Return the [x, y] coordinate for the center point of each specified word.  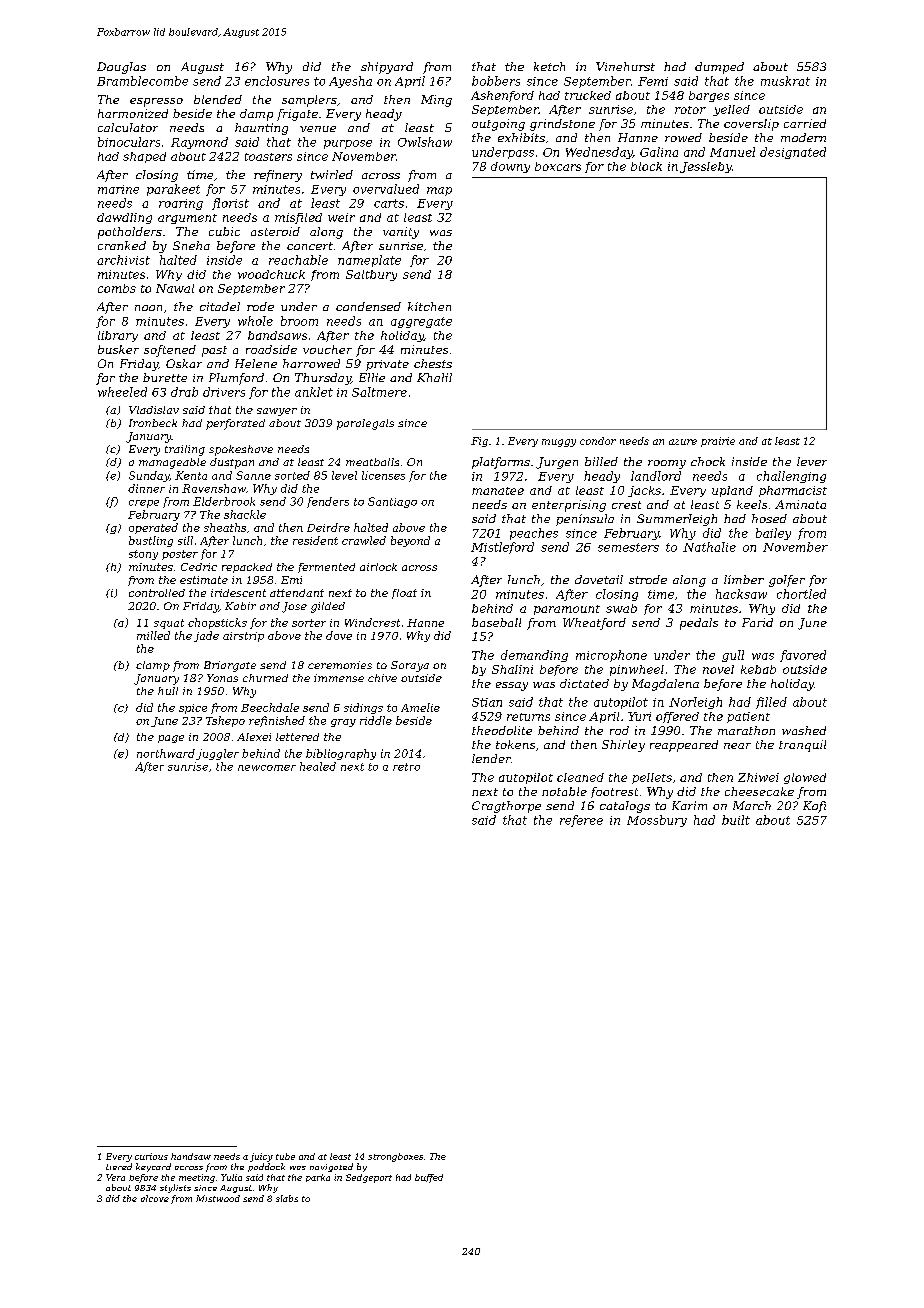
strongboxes [395, 1157]
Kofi [814, 807]
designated [793, 153]
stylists [175, 1188]
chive [382, 678]
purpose [348, 144]
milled [153, 635]
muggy [559, 443]
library [118, 336]
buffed [429, 1178]
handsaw [191, 1156]
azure [683, 442]
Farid [757, 622]
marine [118, 189]
